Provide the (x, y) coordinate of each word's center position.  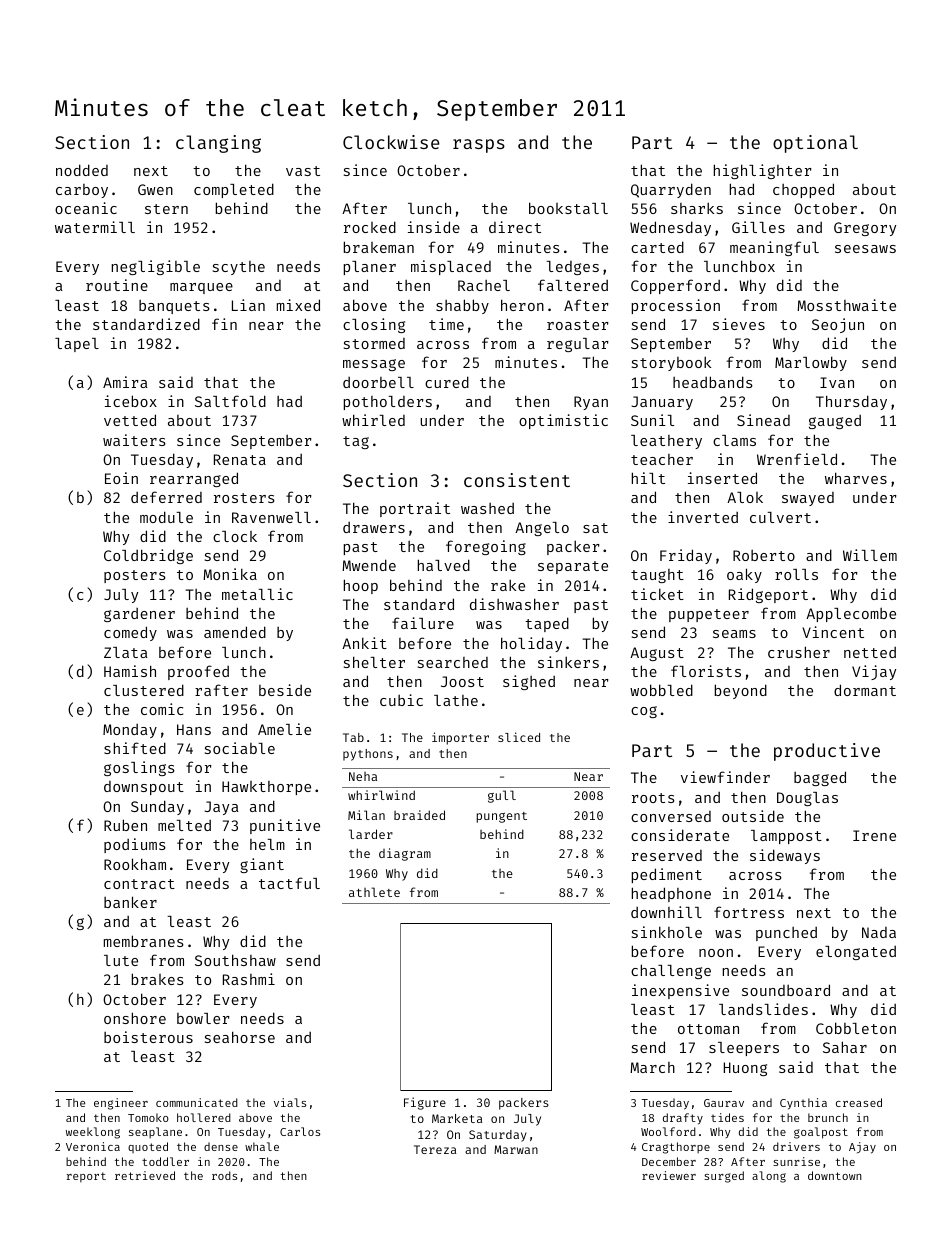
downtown (835, 1175)
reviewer (669, 1175)
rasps (479, 146)
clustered (144, 690)
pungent (501, 817)
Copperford (675, 286)
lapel (77, 345)
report (86, 1177)
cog (644, 712)
